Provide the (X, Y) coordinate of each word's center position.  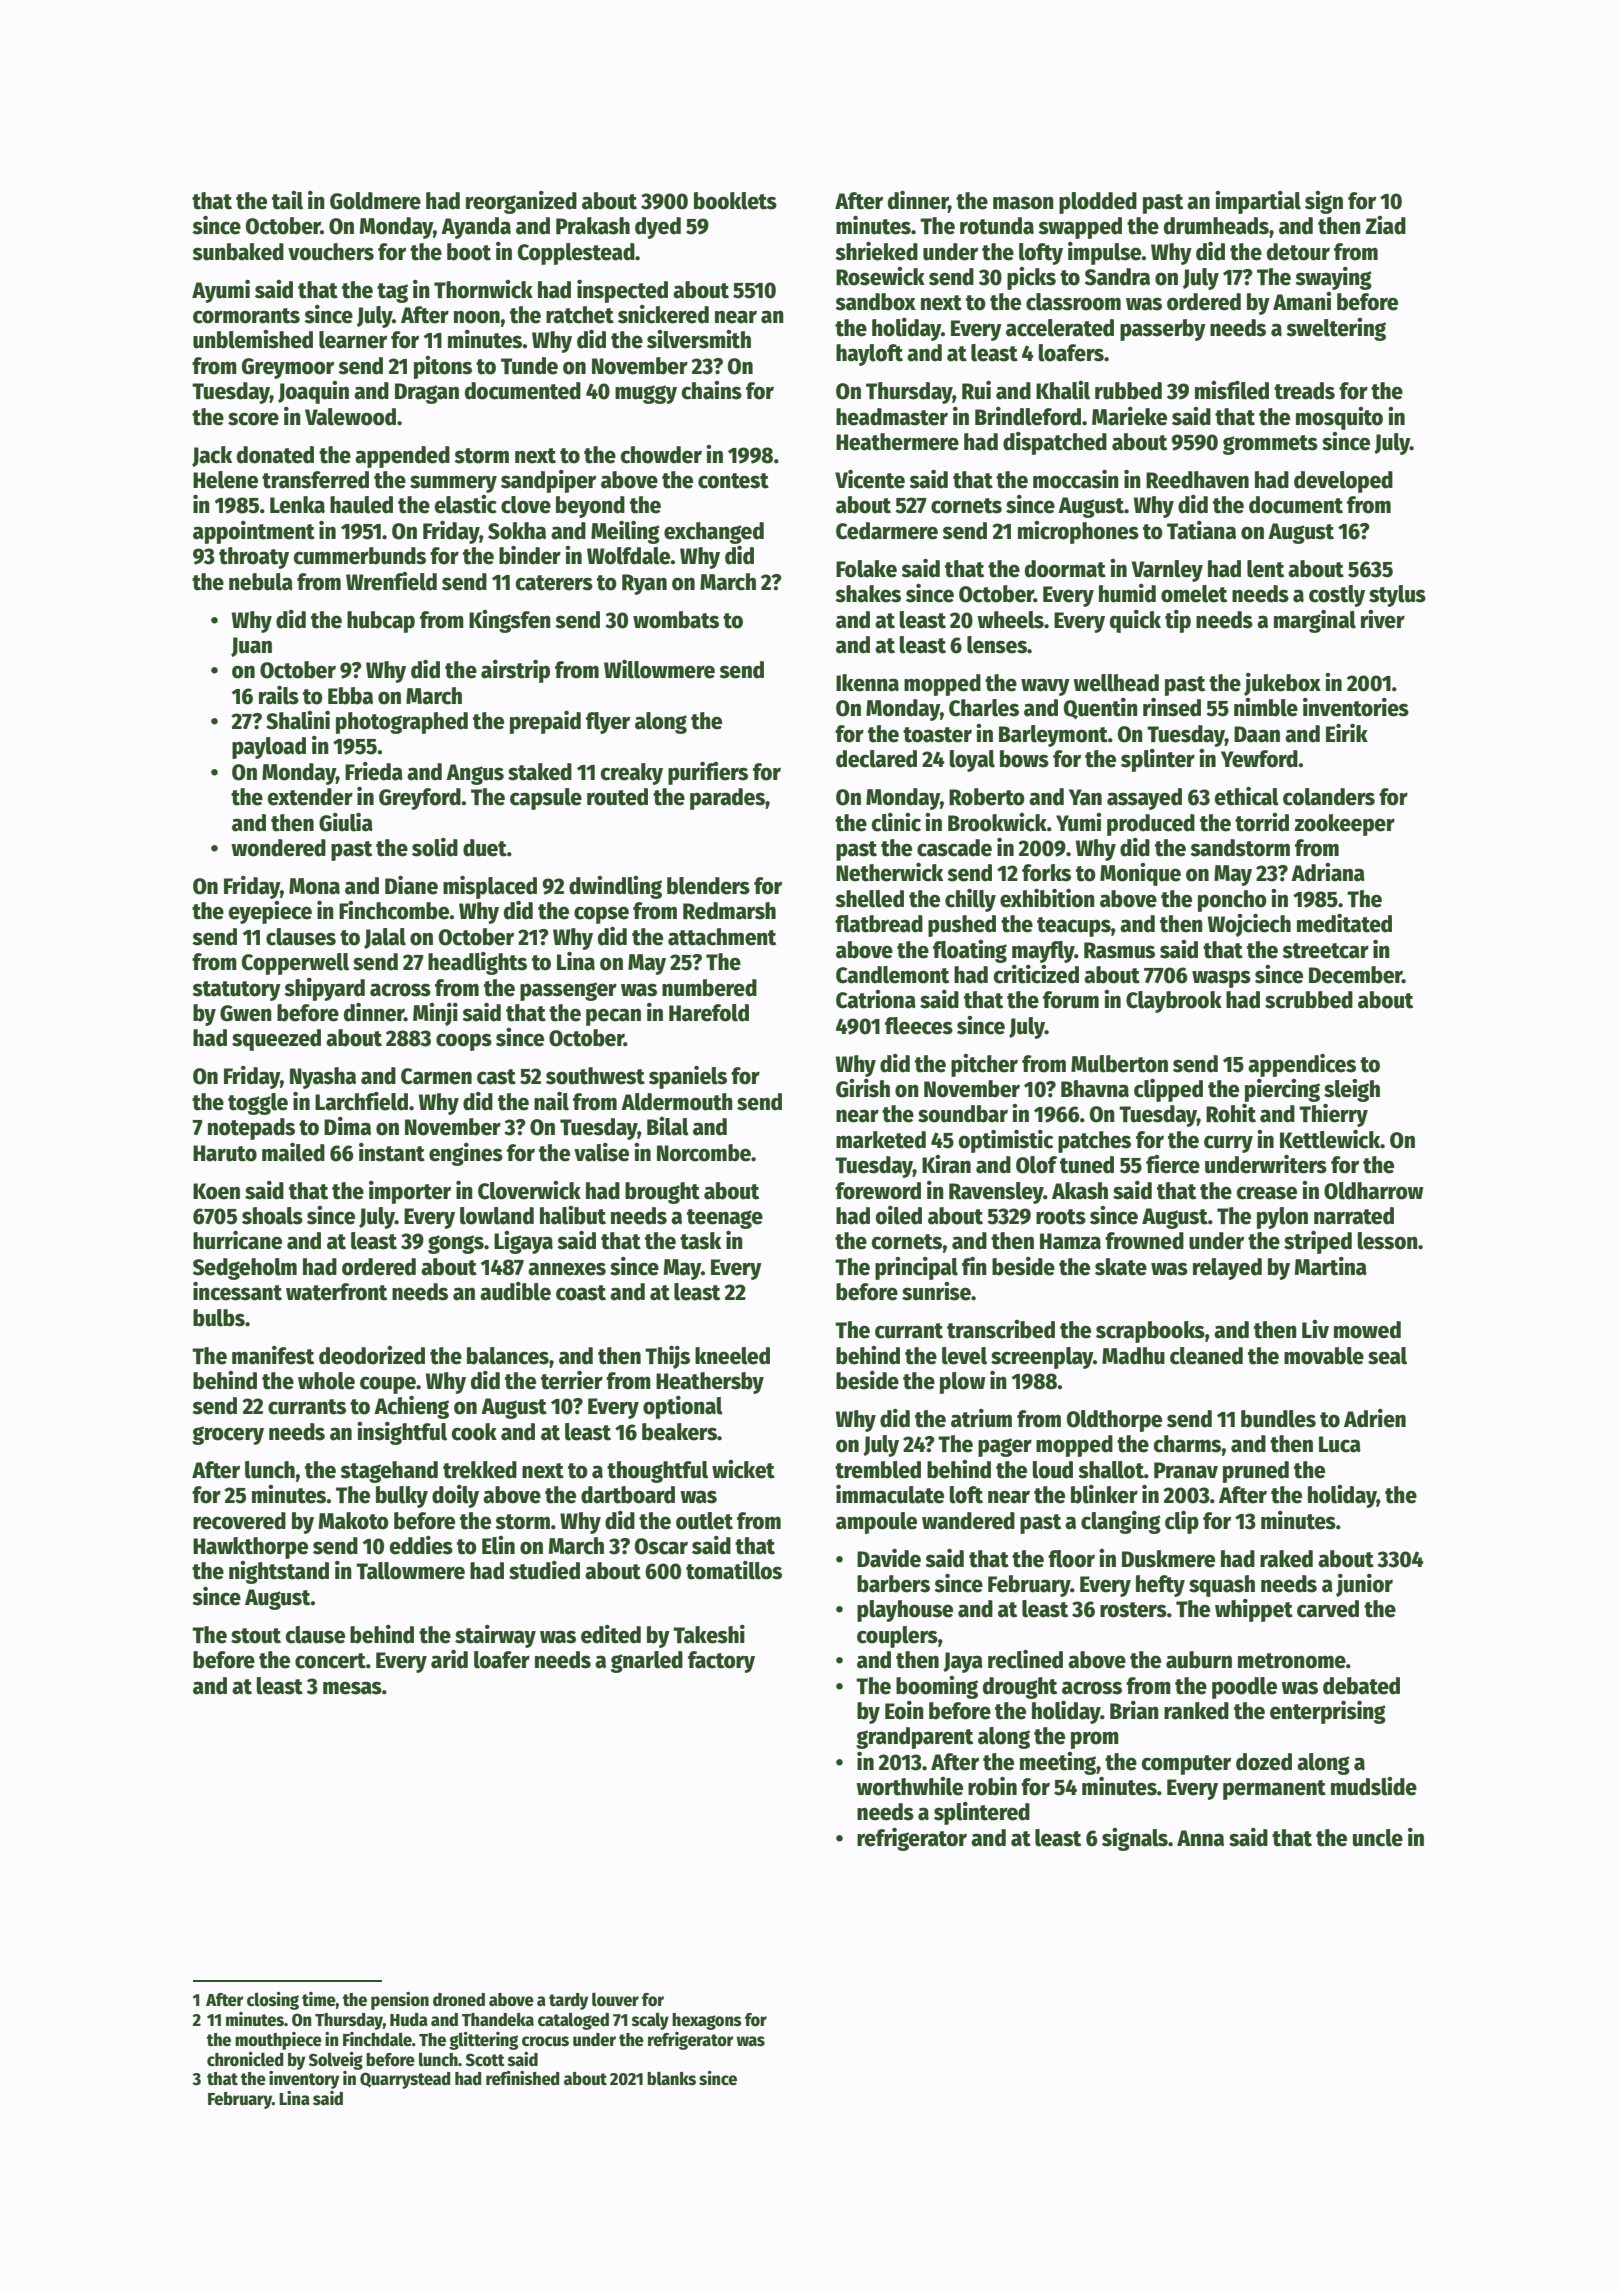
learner (353, 340)
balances (508, 1356)
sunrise (936, 1291)
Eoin (904, 1710)
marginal (1315, 621)
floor (1071, 1559)
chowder (661, 455)
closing (273, 2001)
